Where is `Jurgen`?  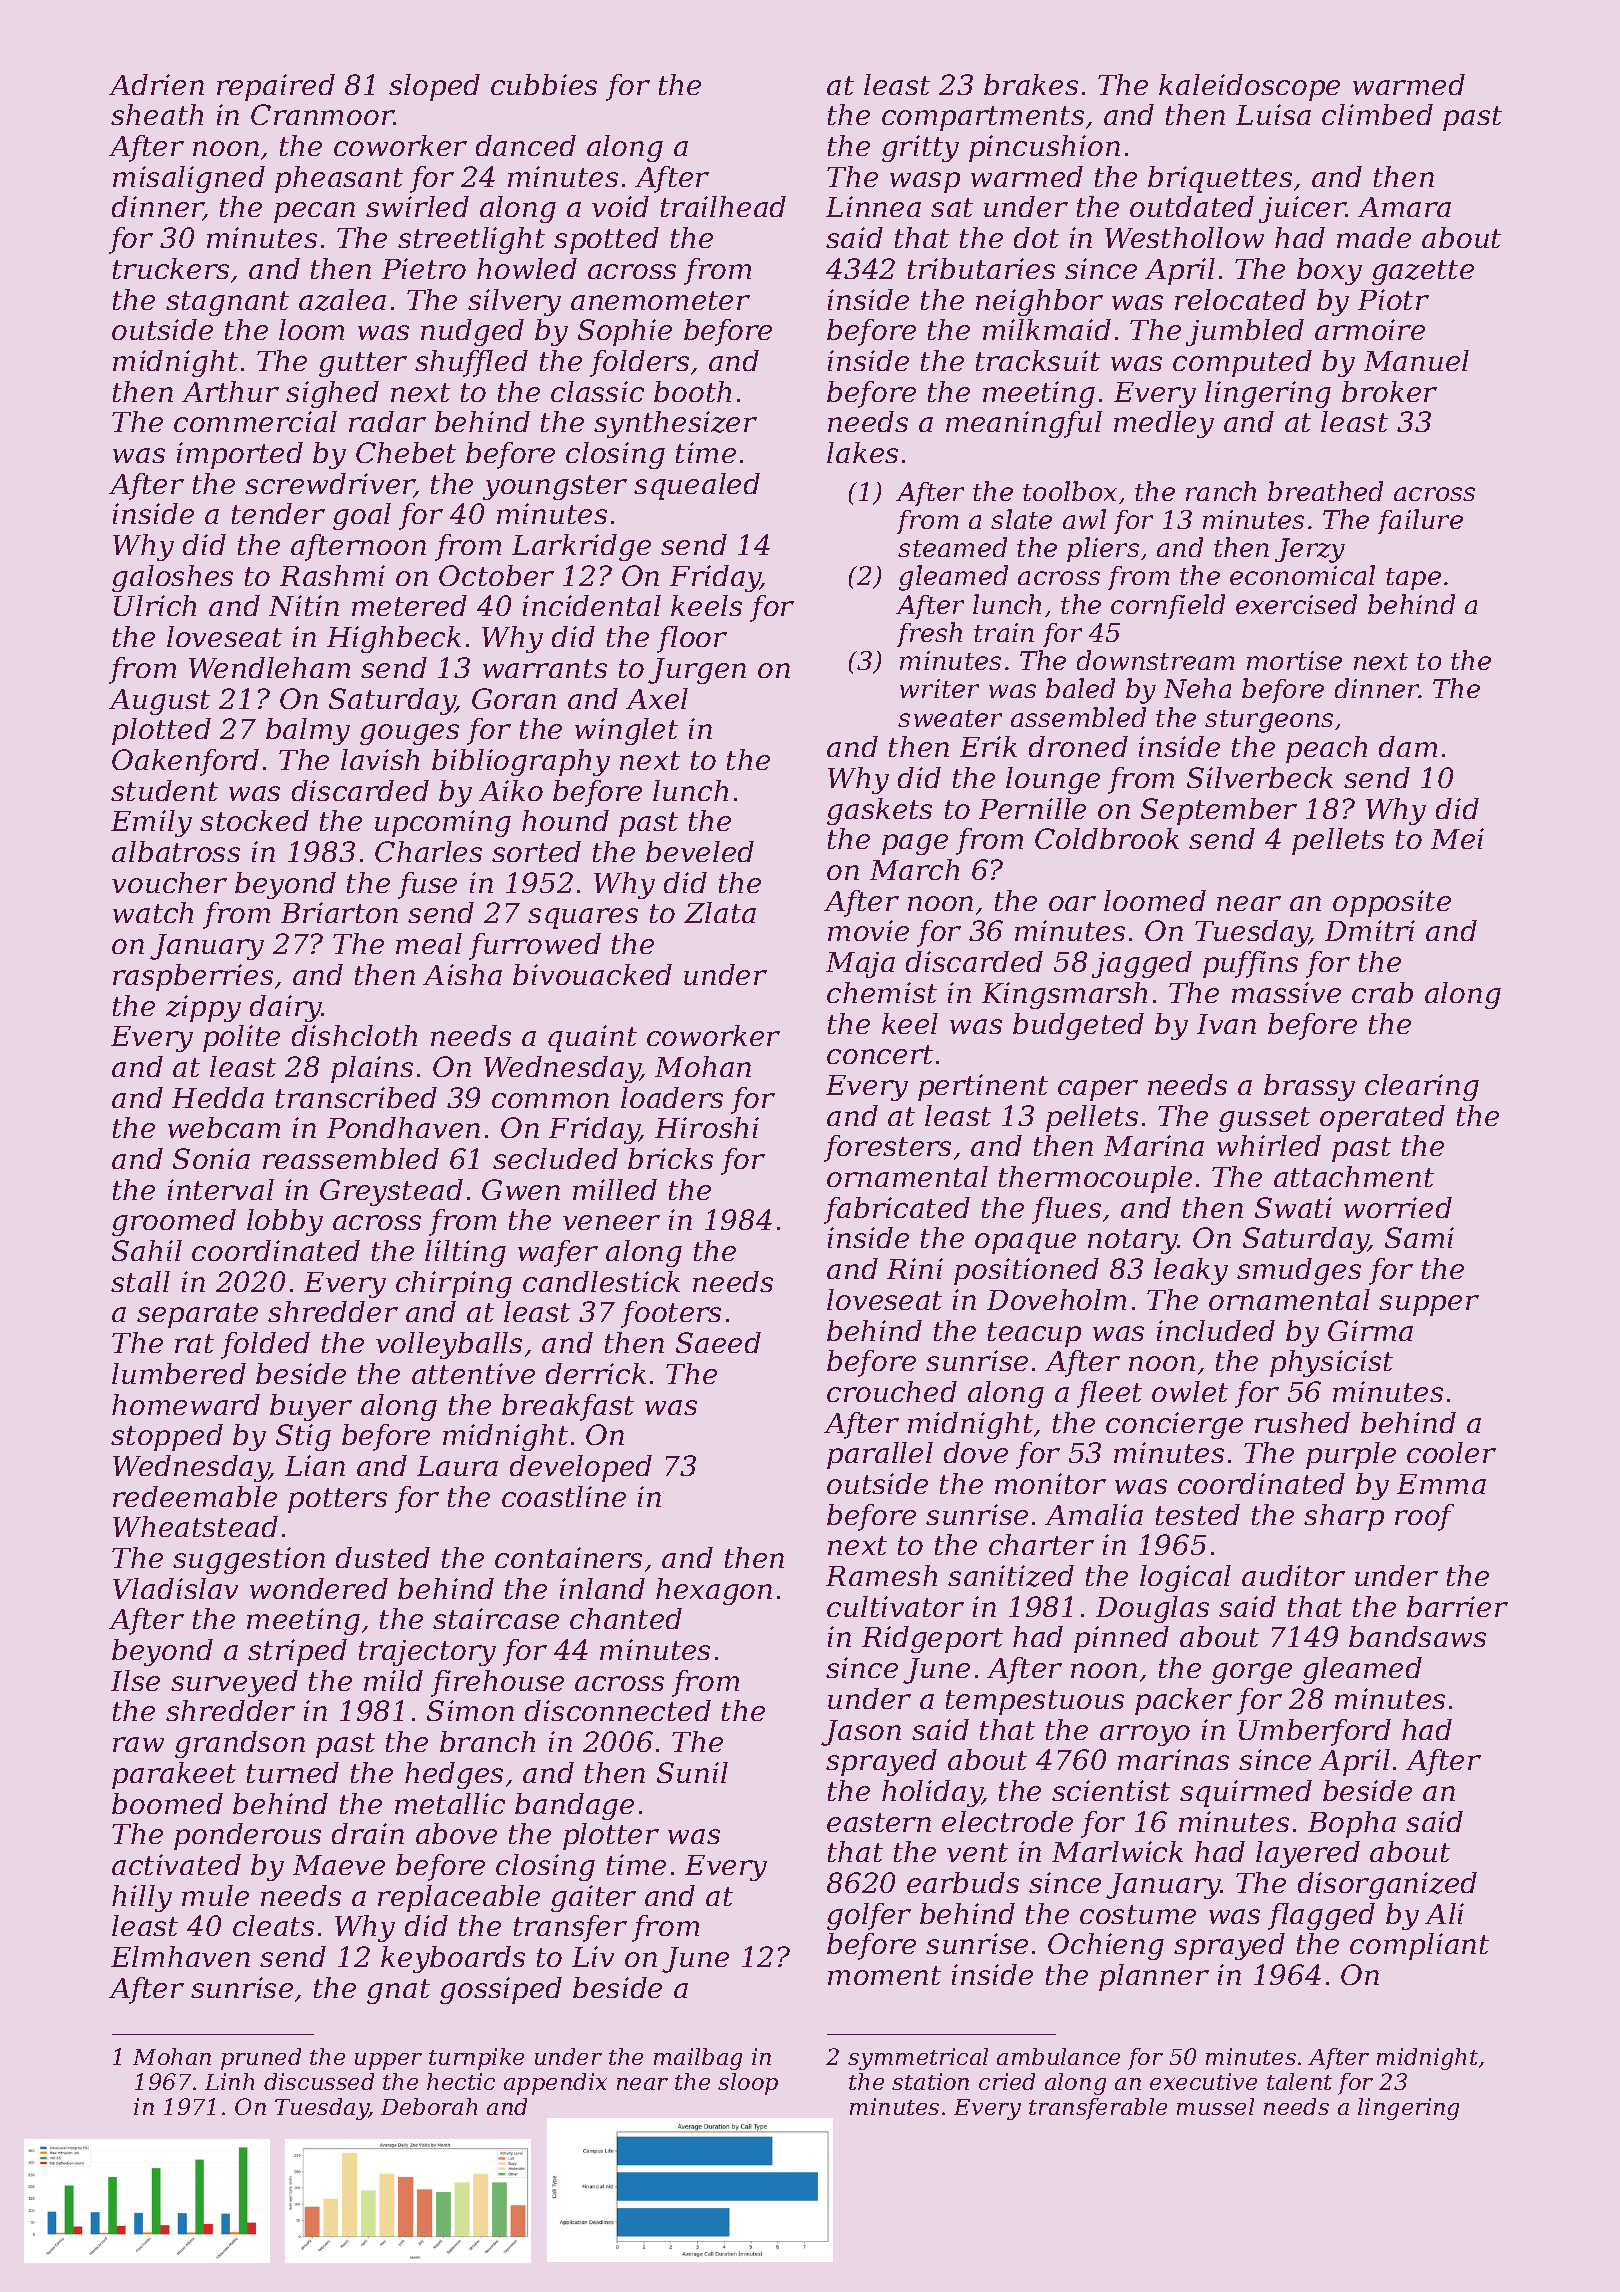 Jurgen is located at coordinates (697, 671).
